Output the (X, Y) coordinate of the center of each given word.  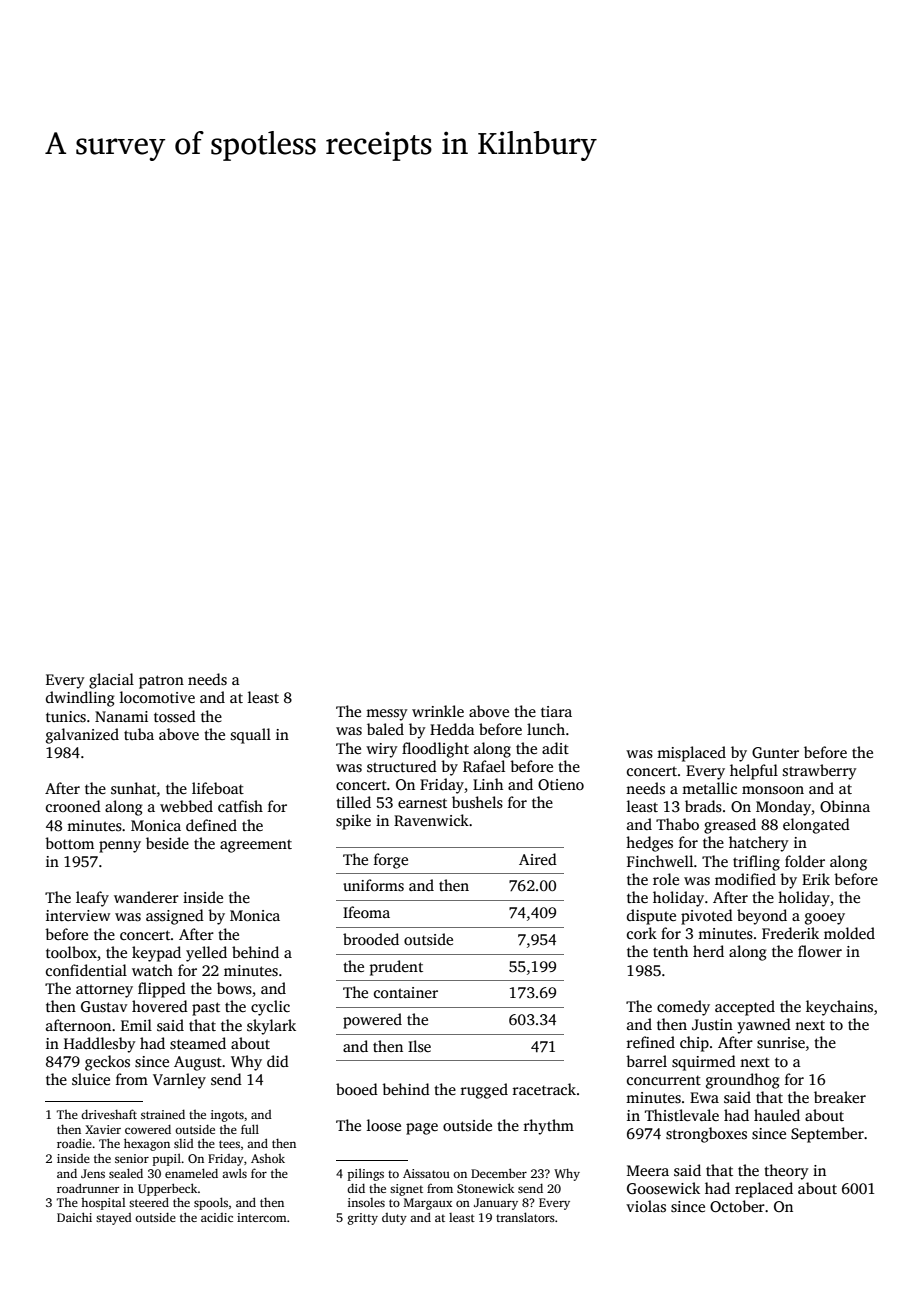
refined (651, 1042)
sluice (91, 1079)
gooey (825, 919)
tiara (556, 711)
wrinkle (438, 711)
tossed (175, 716)
